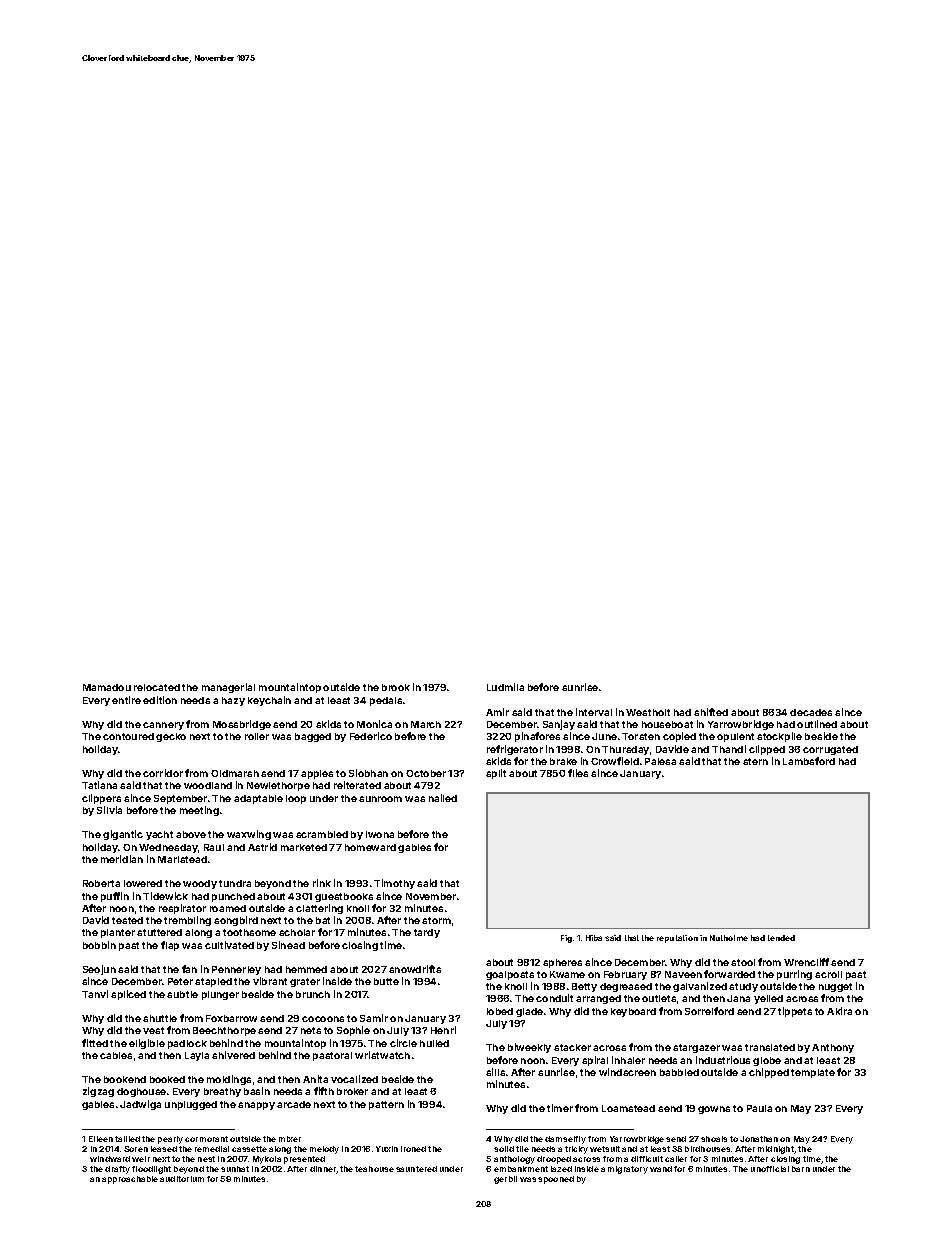 Image resolution: width=952 pixels, height=1233 pixels. What do you see at coordinates (191, 1105) in the screenshot?
I see `unplugged` at bounding box center [191, 1105].
